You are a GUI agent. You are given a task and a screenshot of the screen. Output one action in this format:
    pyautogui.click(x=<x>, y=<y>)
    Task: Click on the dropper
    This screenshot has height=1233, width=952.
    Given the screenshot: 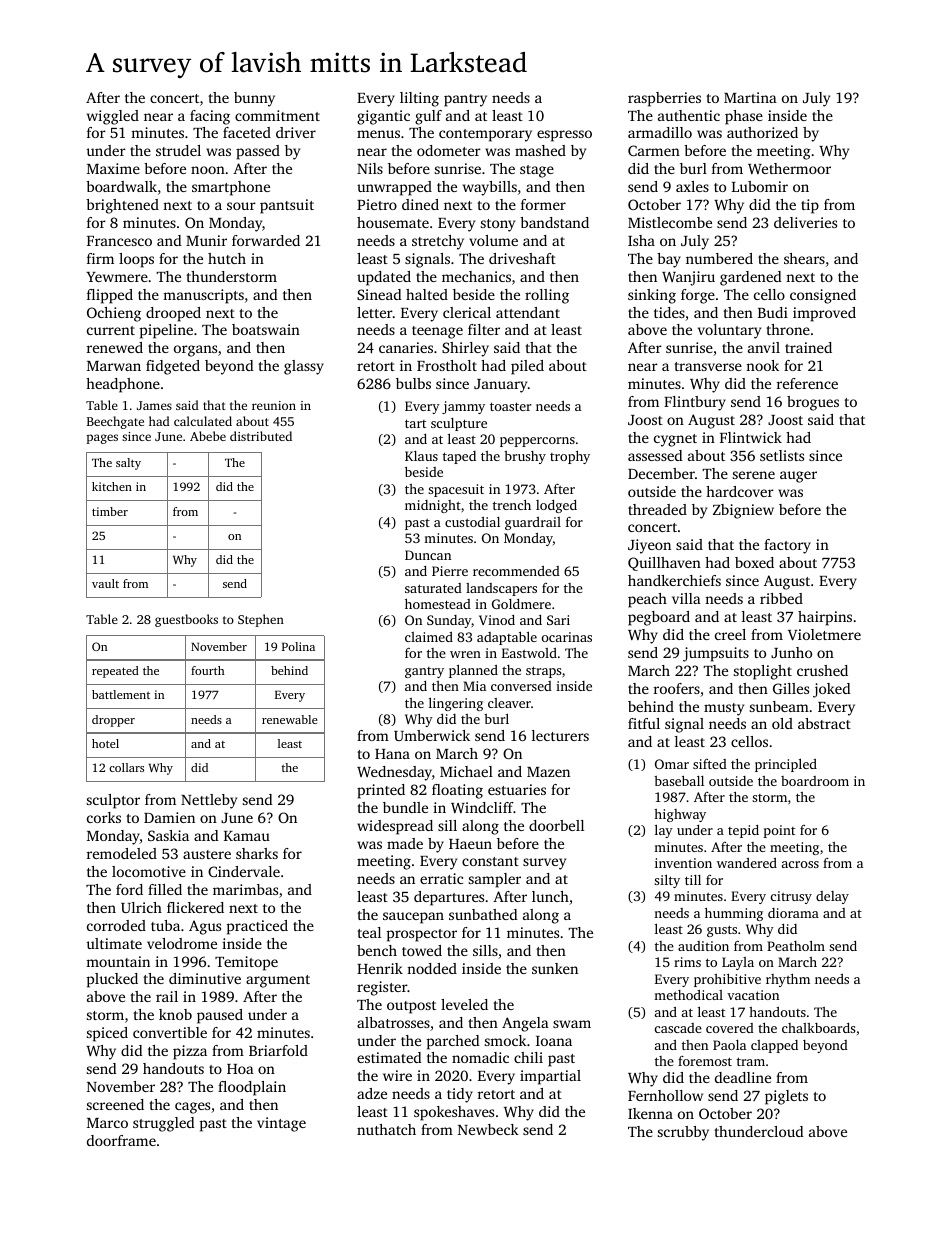 What is the action you would take?
    pyautogui.click(x=113, y=721)
